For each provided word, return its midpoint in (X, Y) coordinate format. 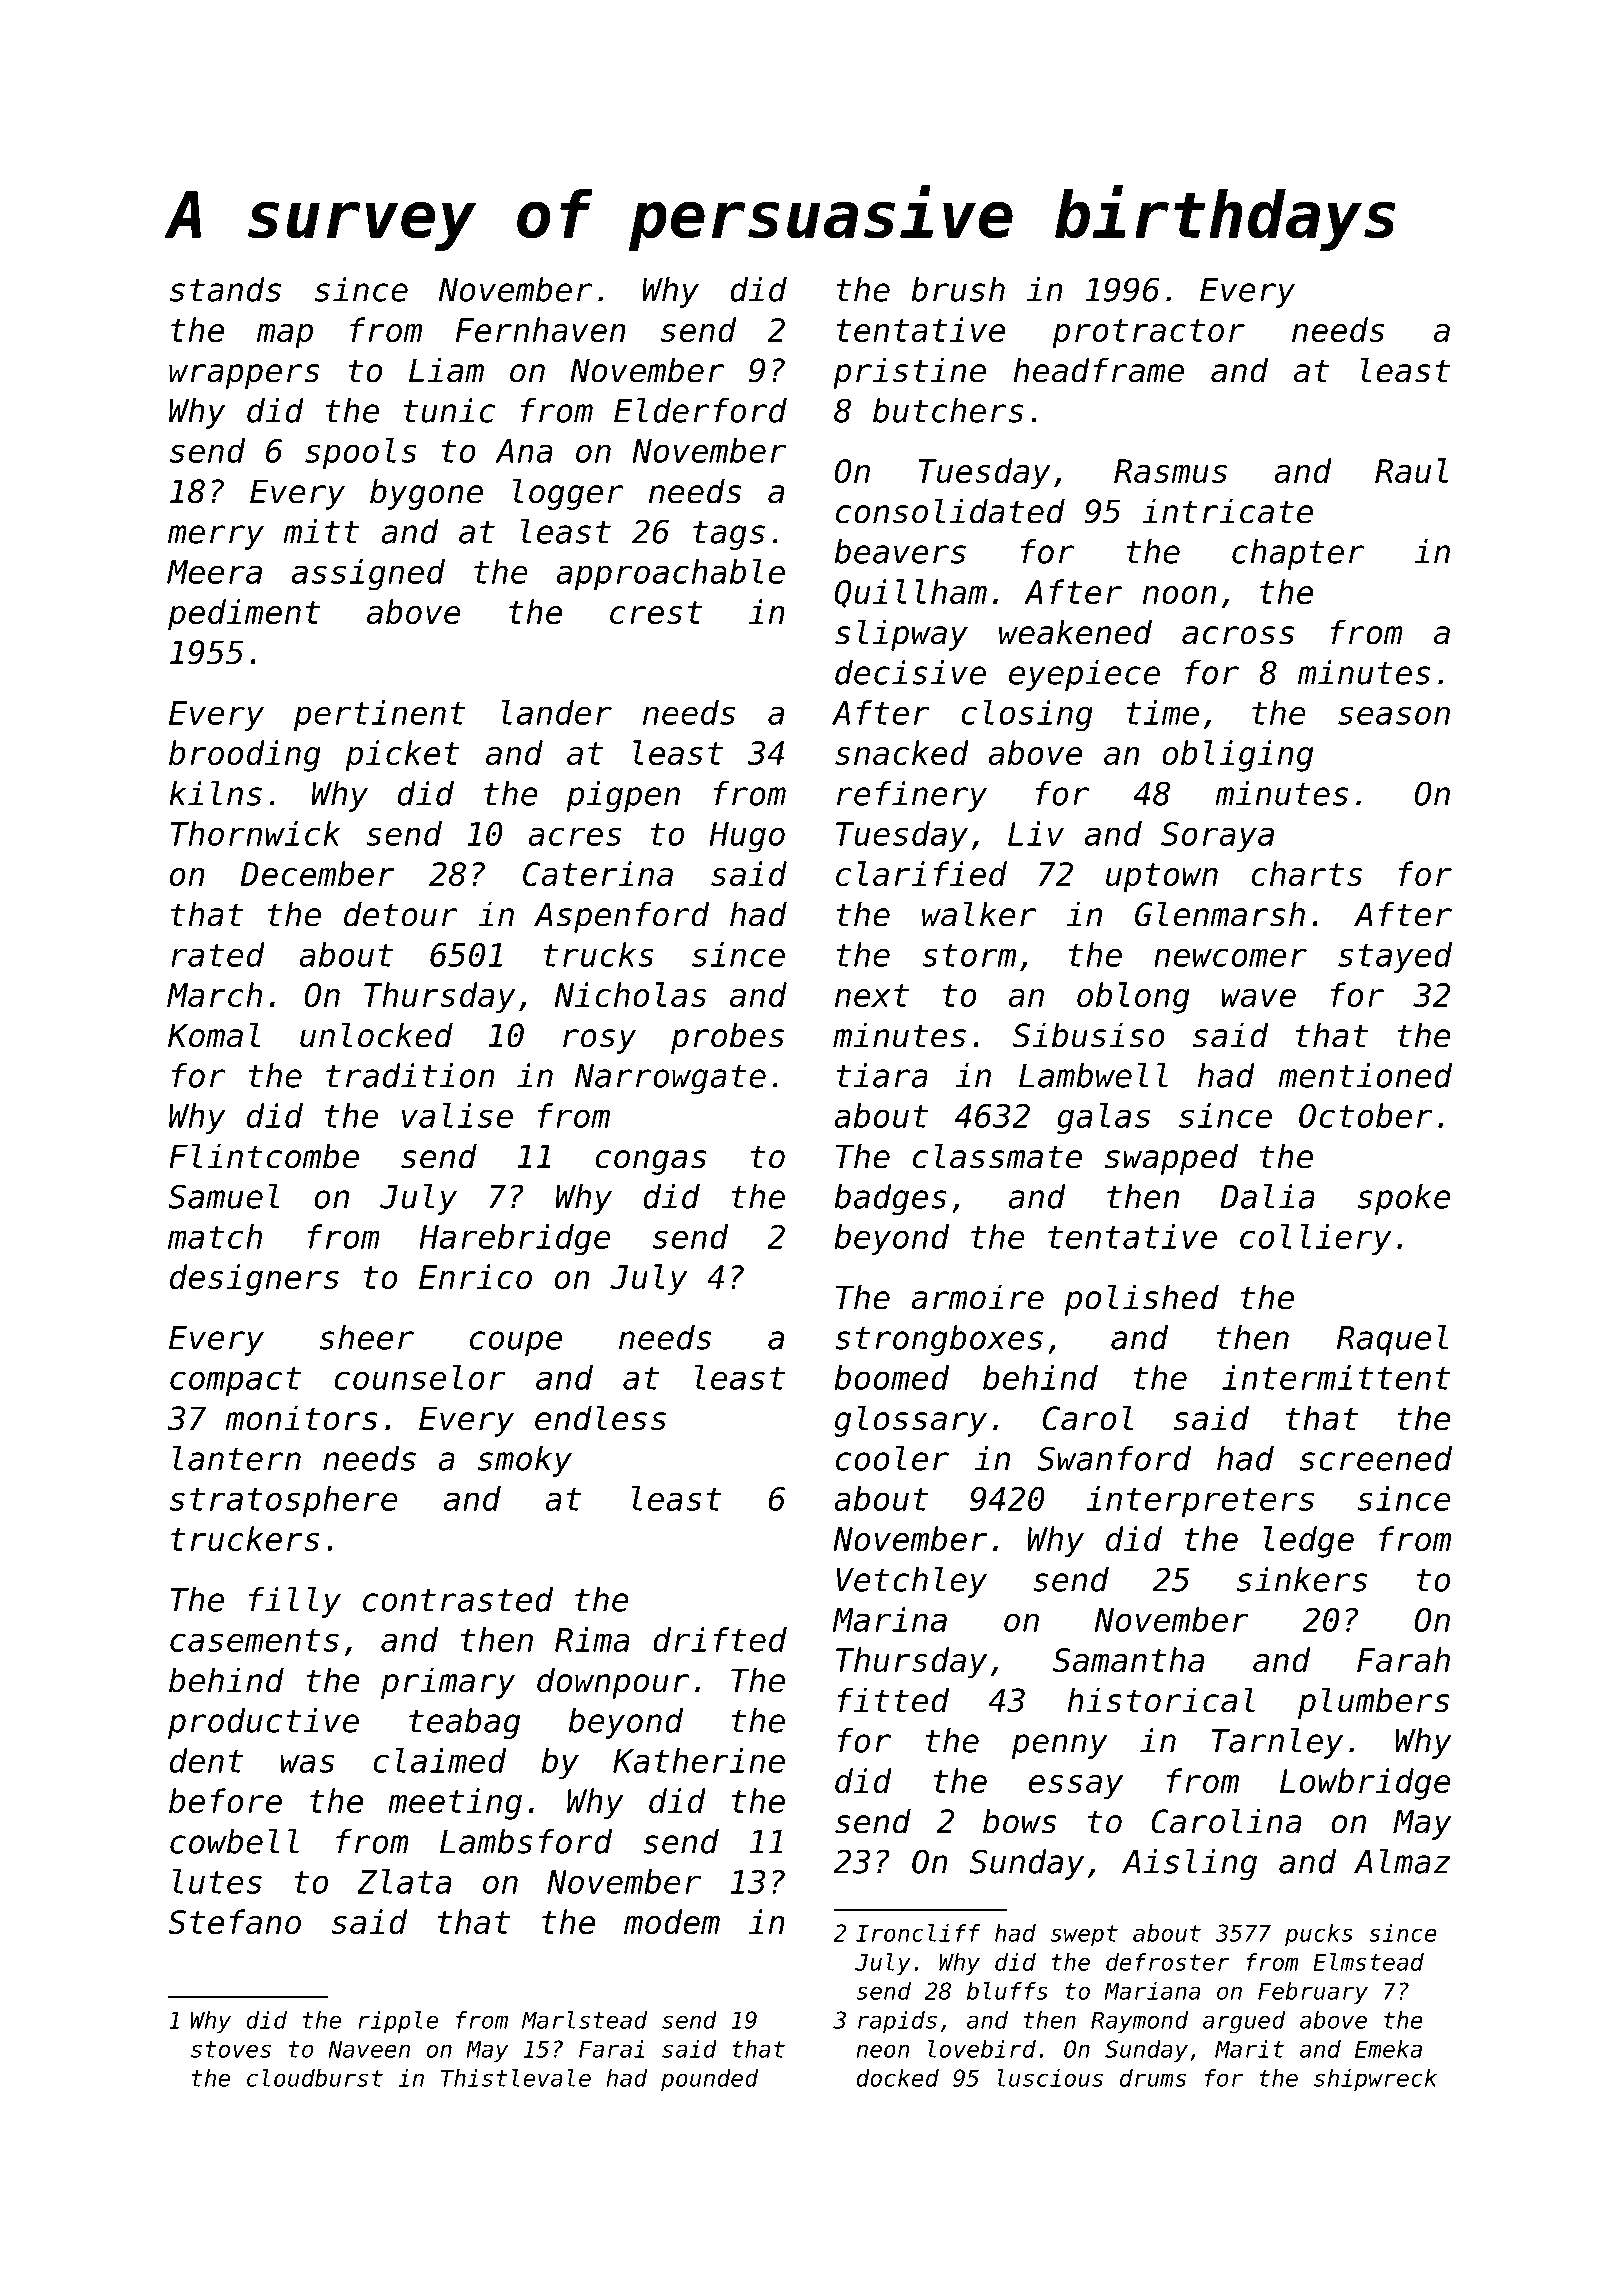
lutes (217, 1881)
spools (361, 453)
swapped (1171, 1159)
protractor (1148, 334)
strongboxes (939, 1340)
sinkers (1302, 1579)
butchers (948, 410)
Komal (214, 1035)
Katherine (699, 1760)
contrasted (458, 1599)
